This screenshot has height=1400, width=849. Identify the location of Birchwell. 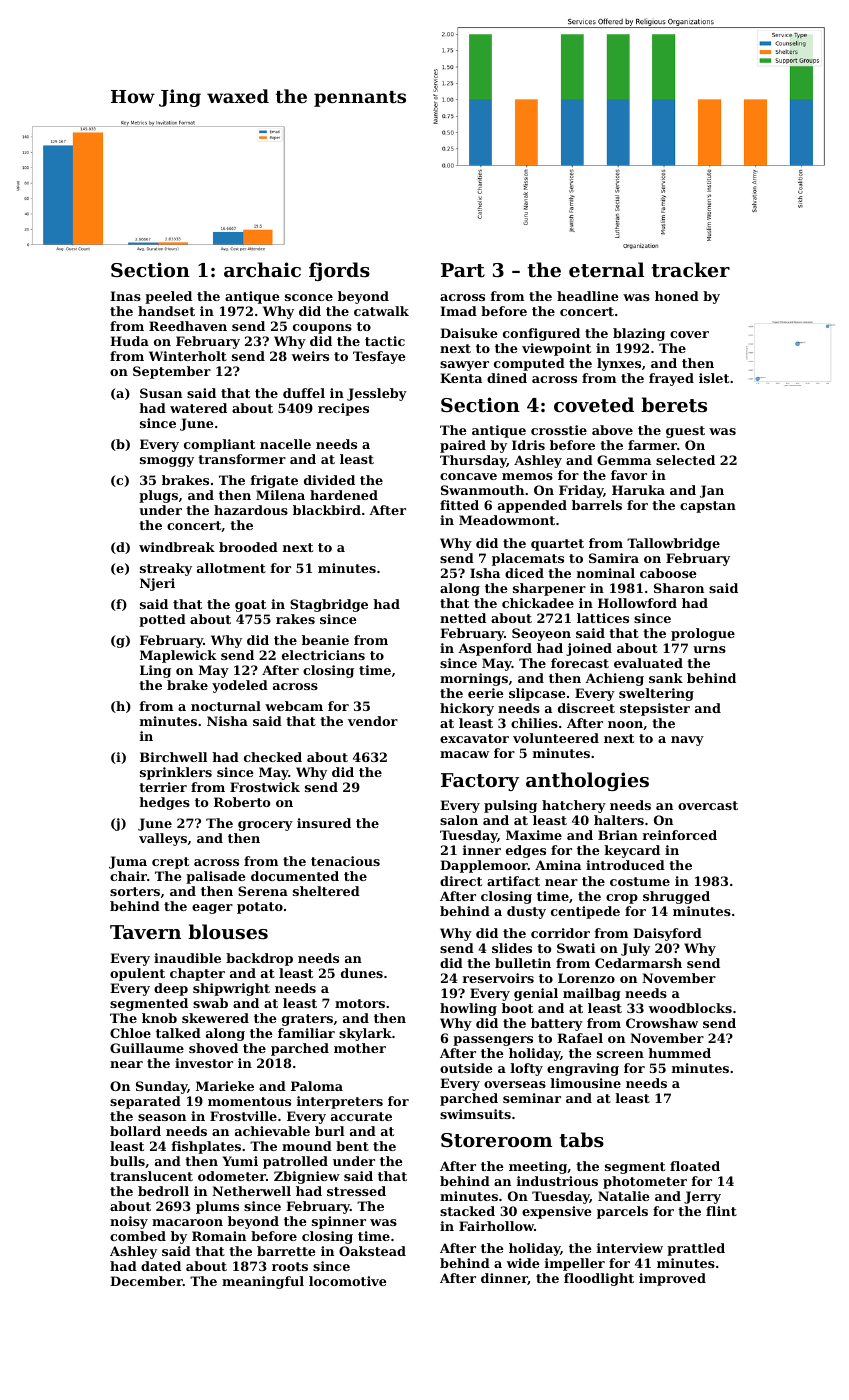
(173, 757).
